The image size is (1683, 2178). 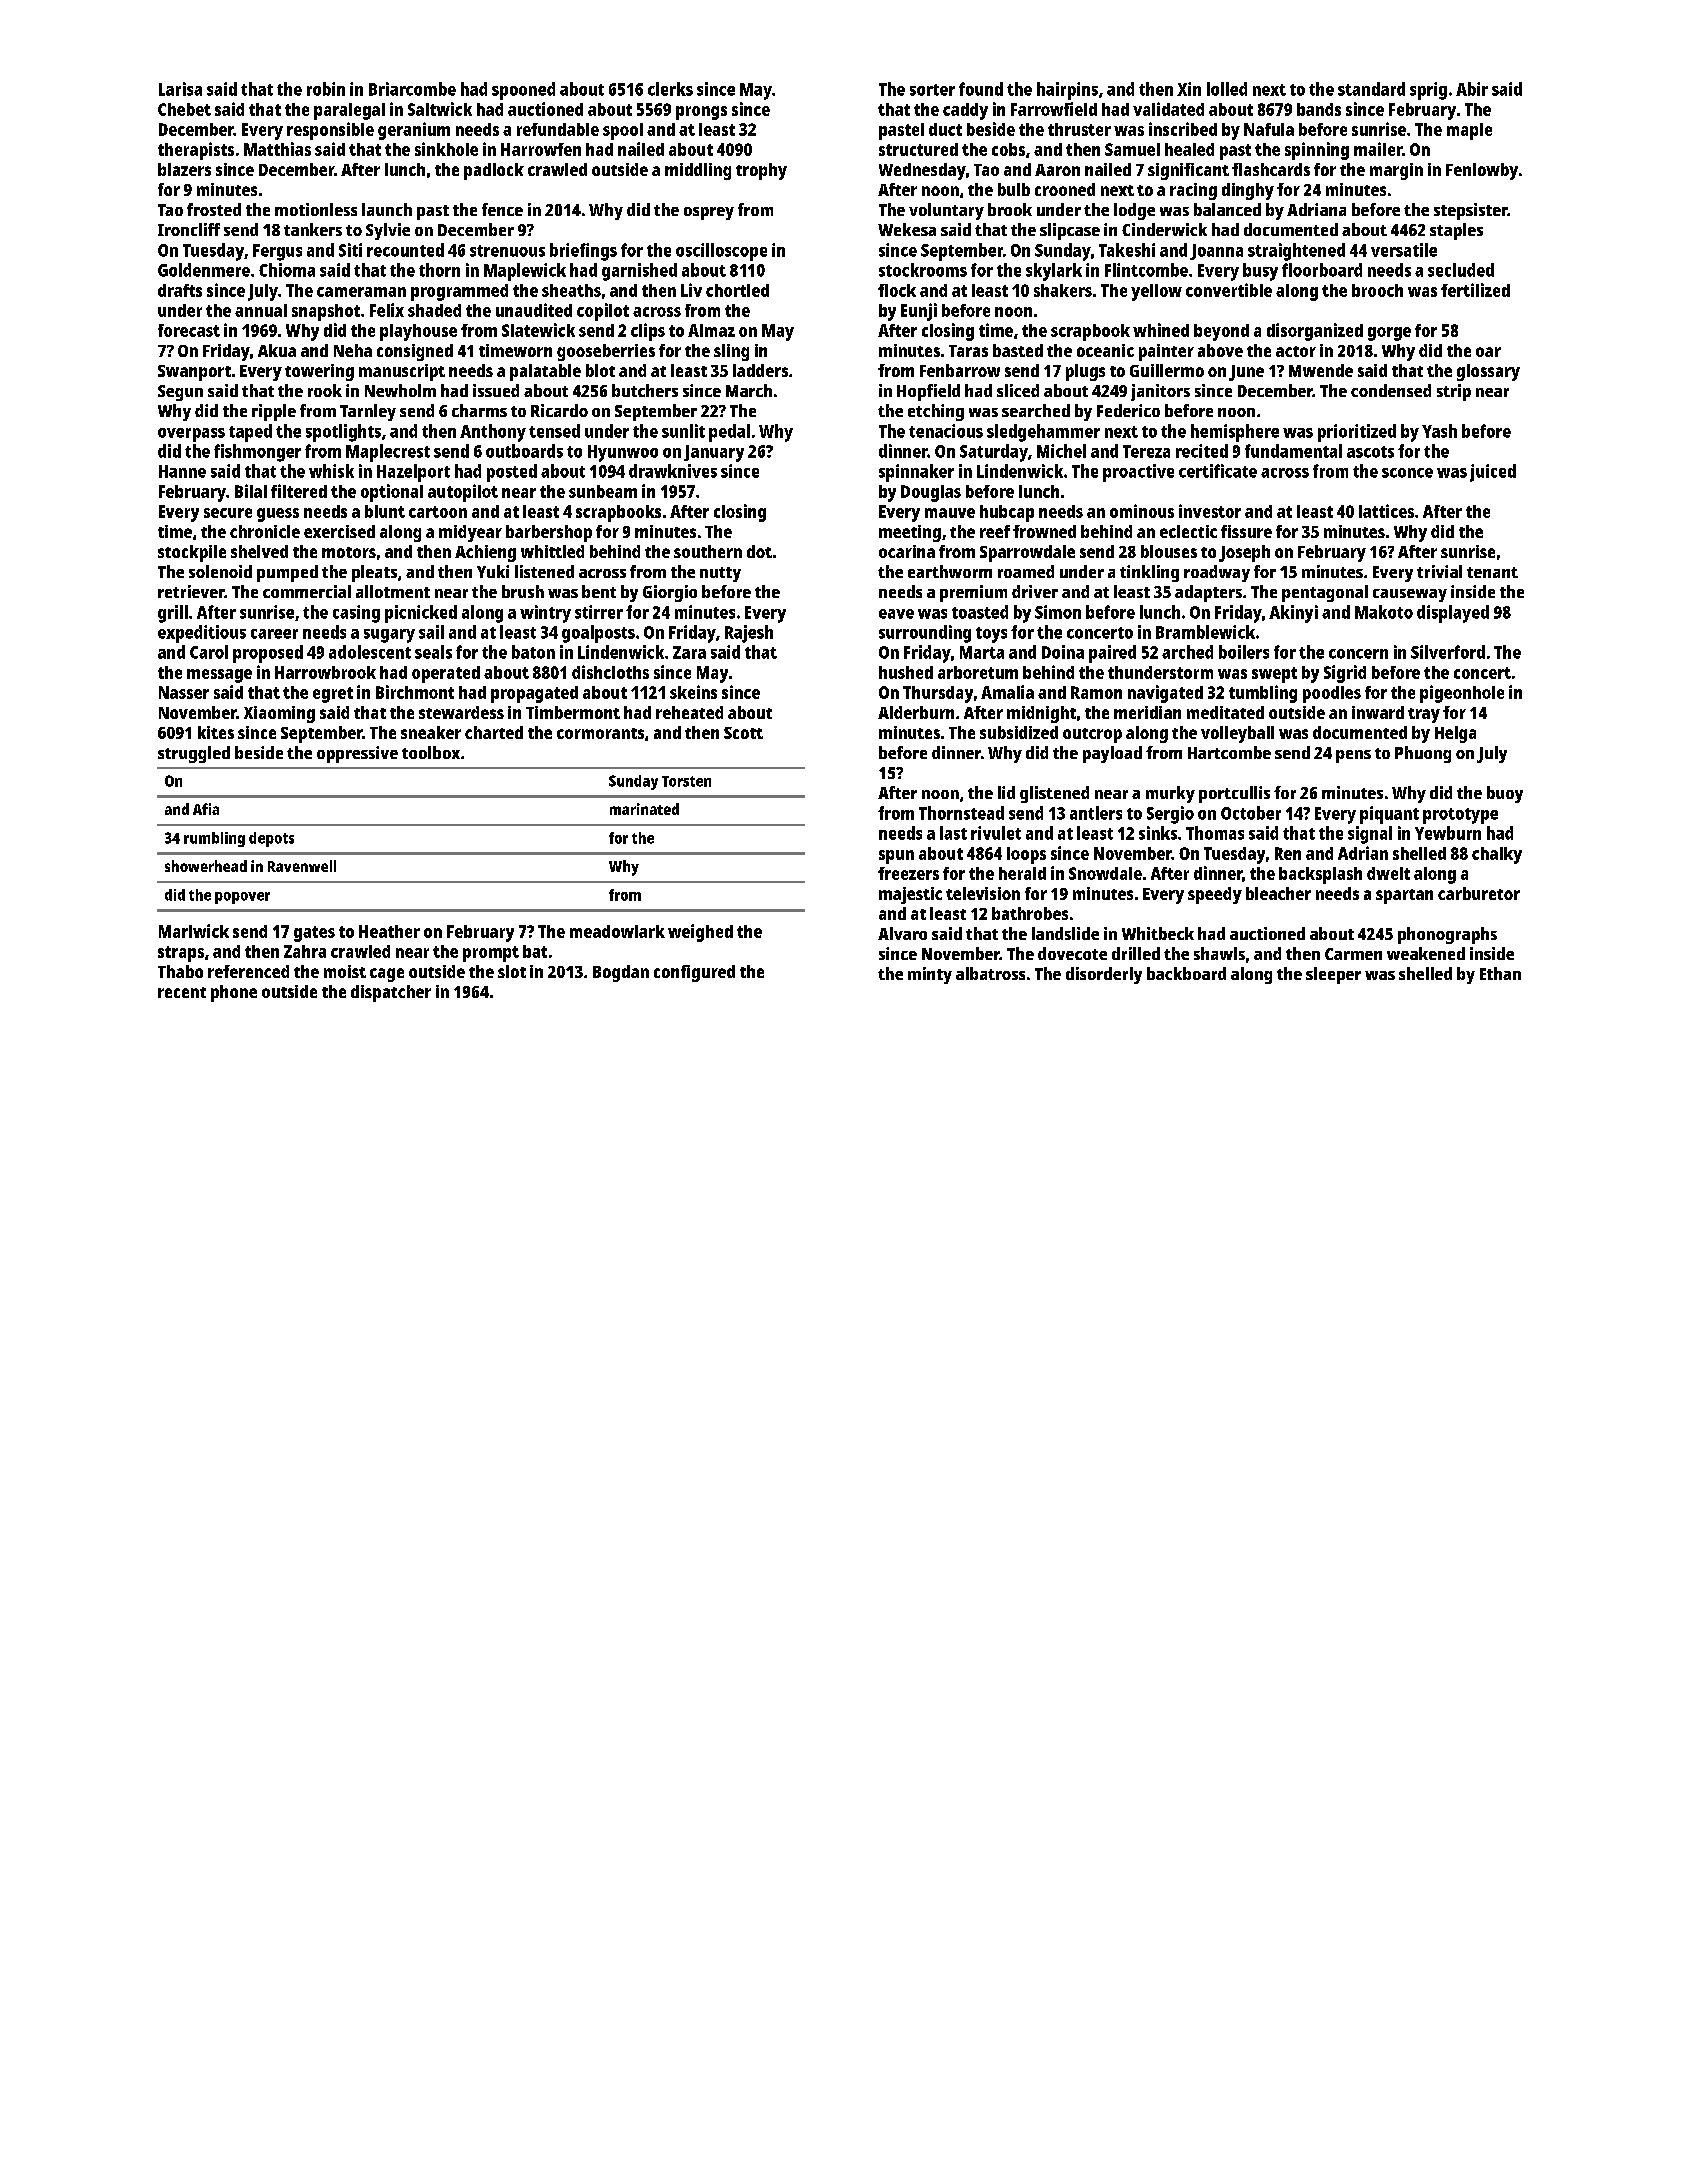 What do you see at coordinates (693, 692) in the screenshot?
I see `skeins` at bounding box center [693, 692].
